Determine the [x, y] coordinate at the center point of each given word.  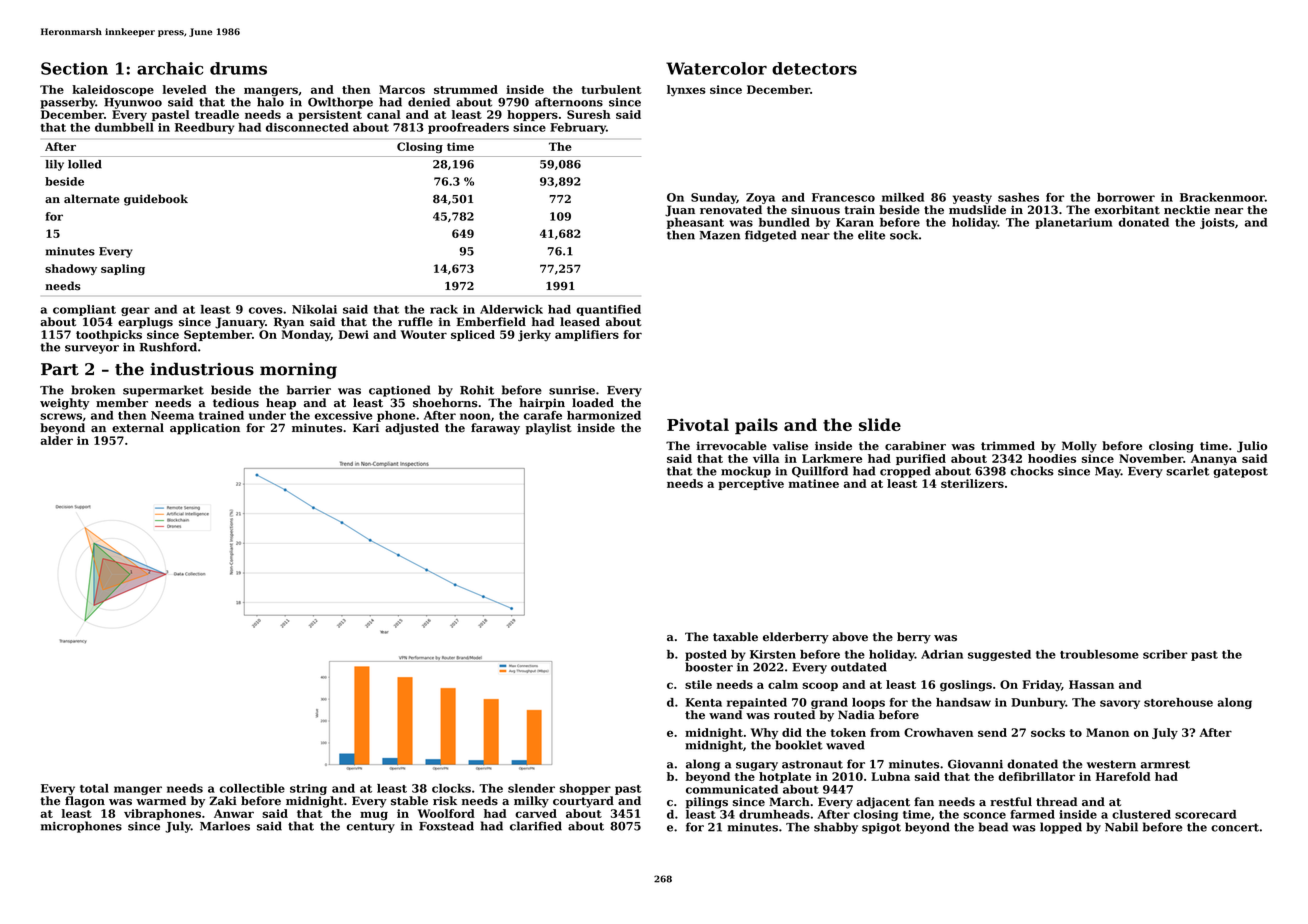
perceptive [751, 484]
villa [766, 458]
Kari [366, 427]
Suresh [589, 114]
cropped [905, 472]
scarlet [1187, 471]
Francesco [843, 197]
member [122, 403]
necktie [1187, 210]
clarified [536, 826]
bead [993, 827]
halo [270, 102]
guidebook [156, 200]
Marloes [225, 826]
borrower [1126, 197]
